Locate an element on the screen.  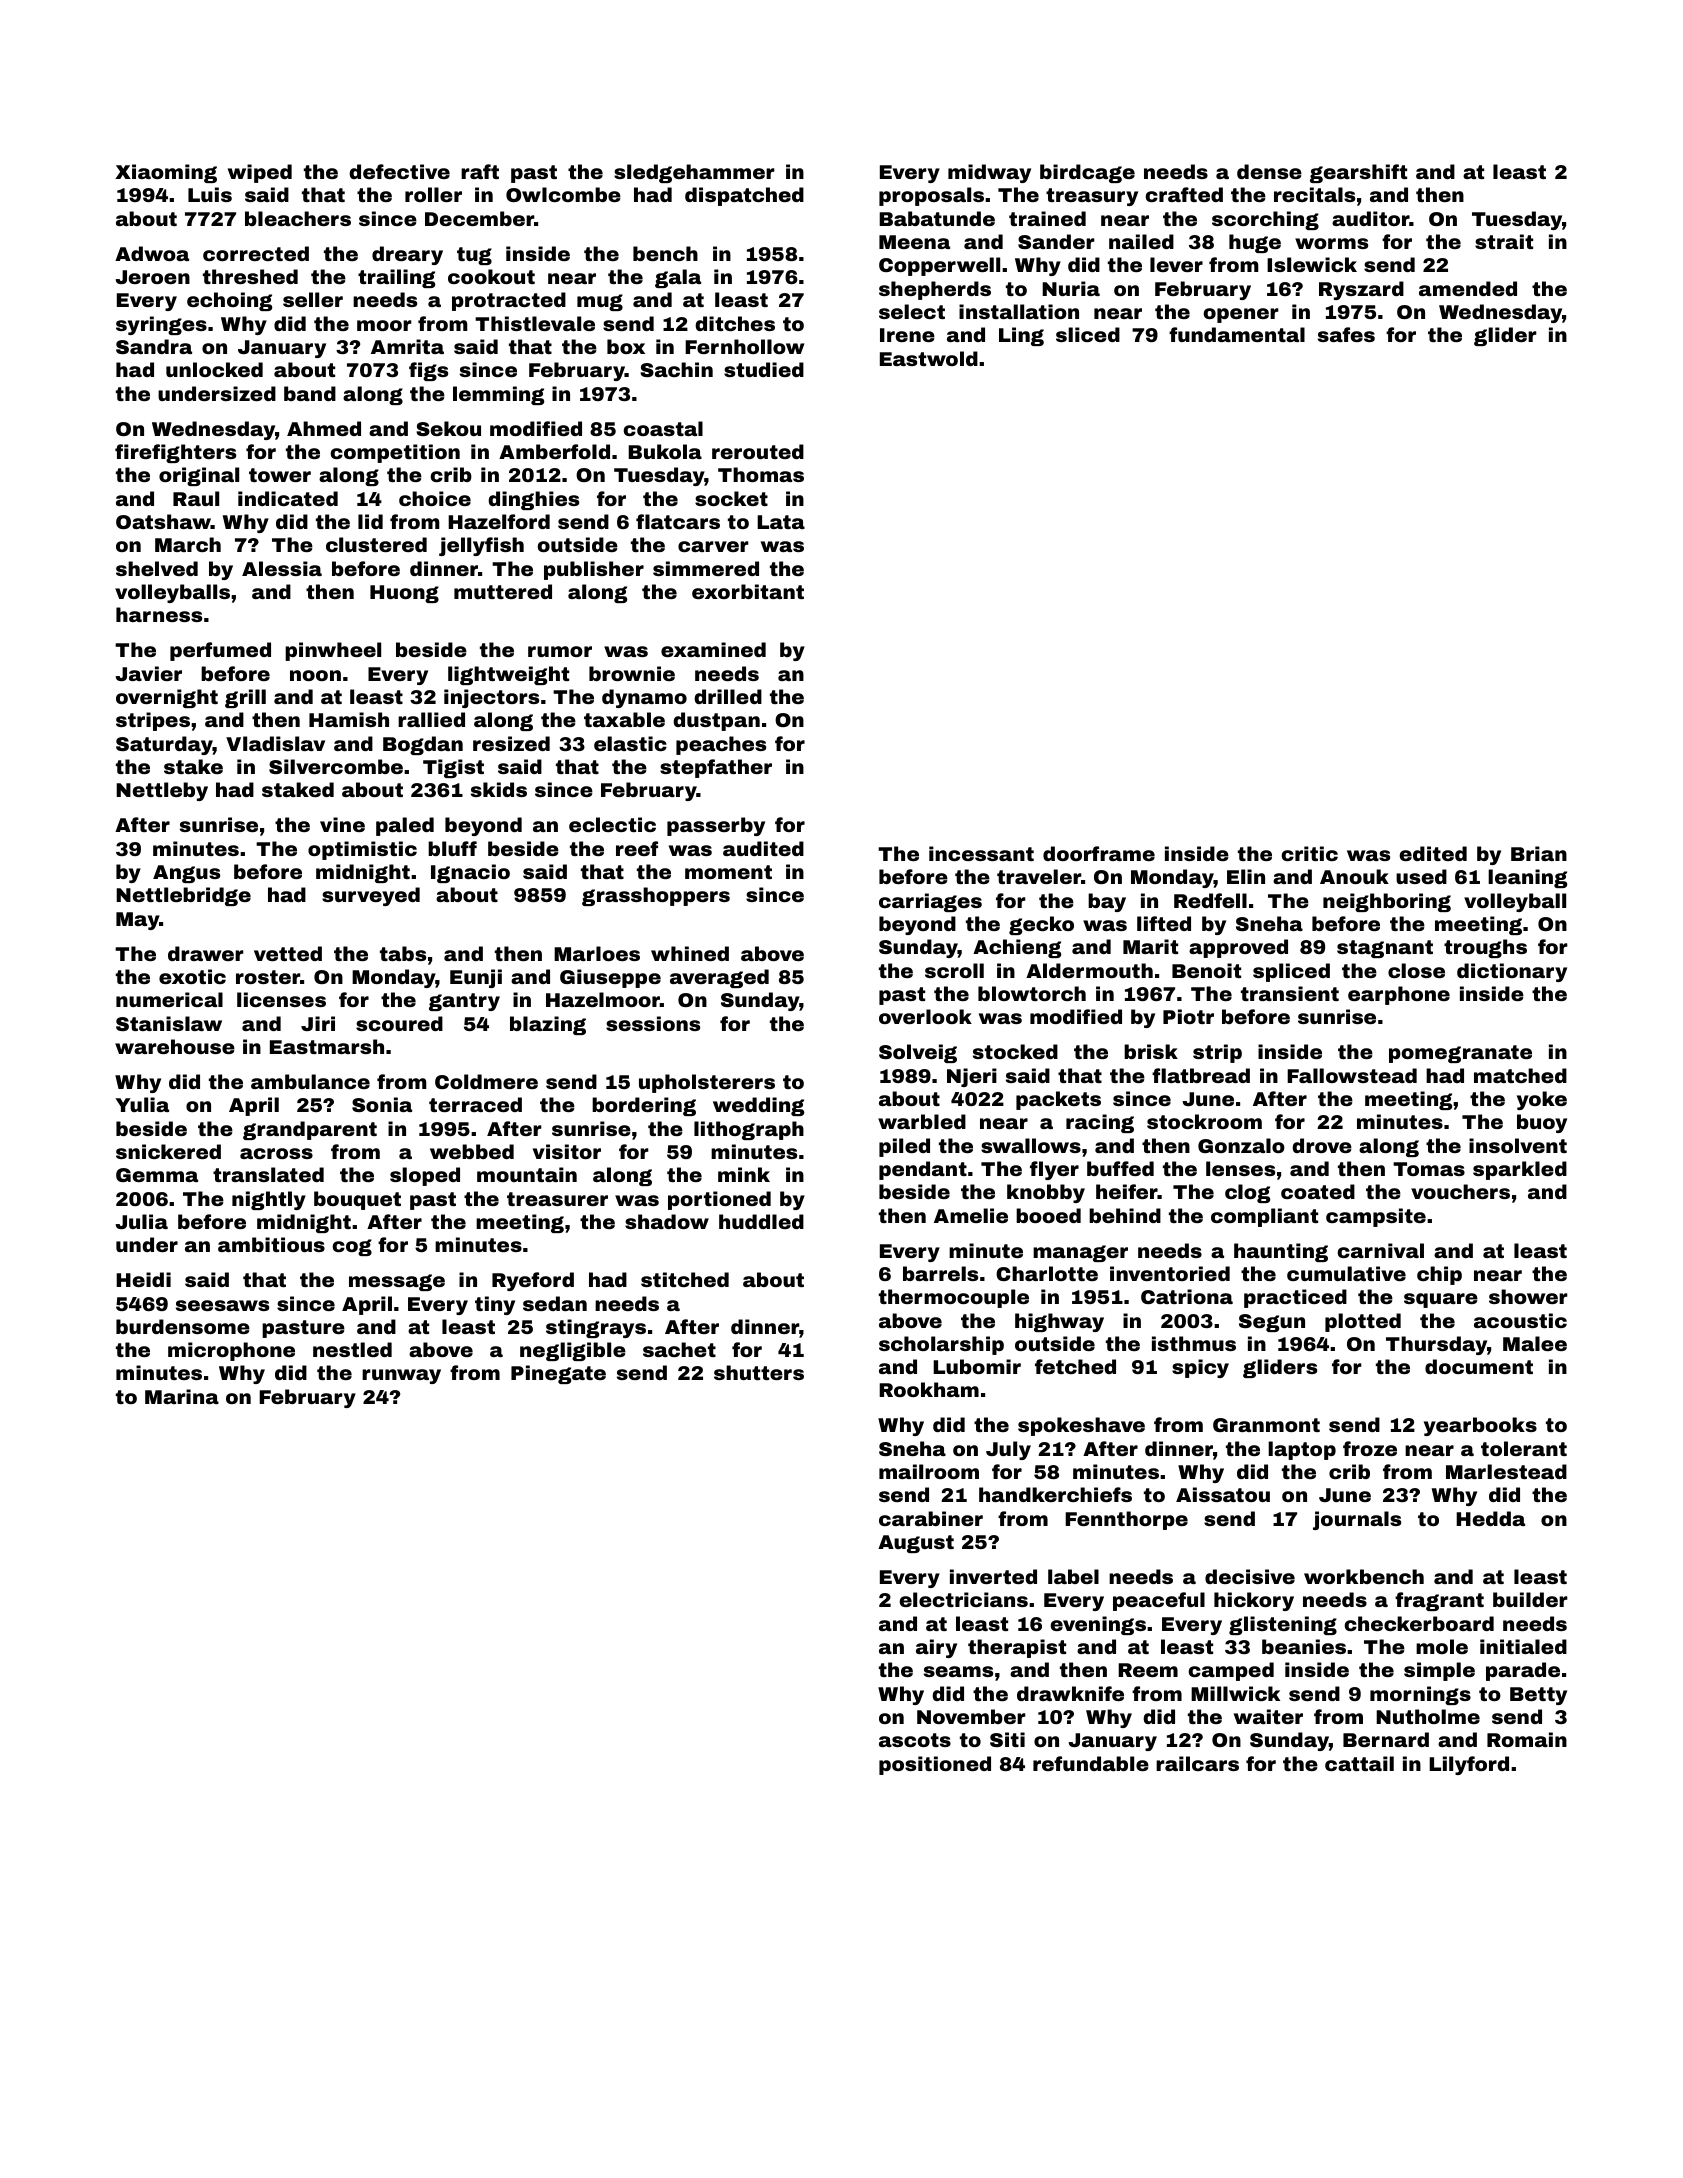
safes is located at coordinates (1346, 334).
